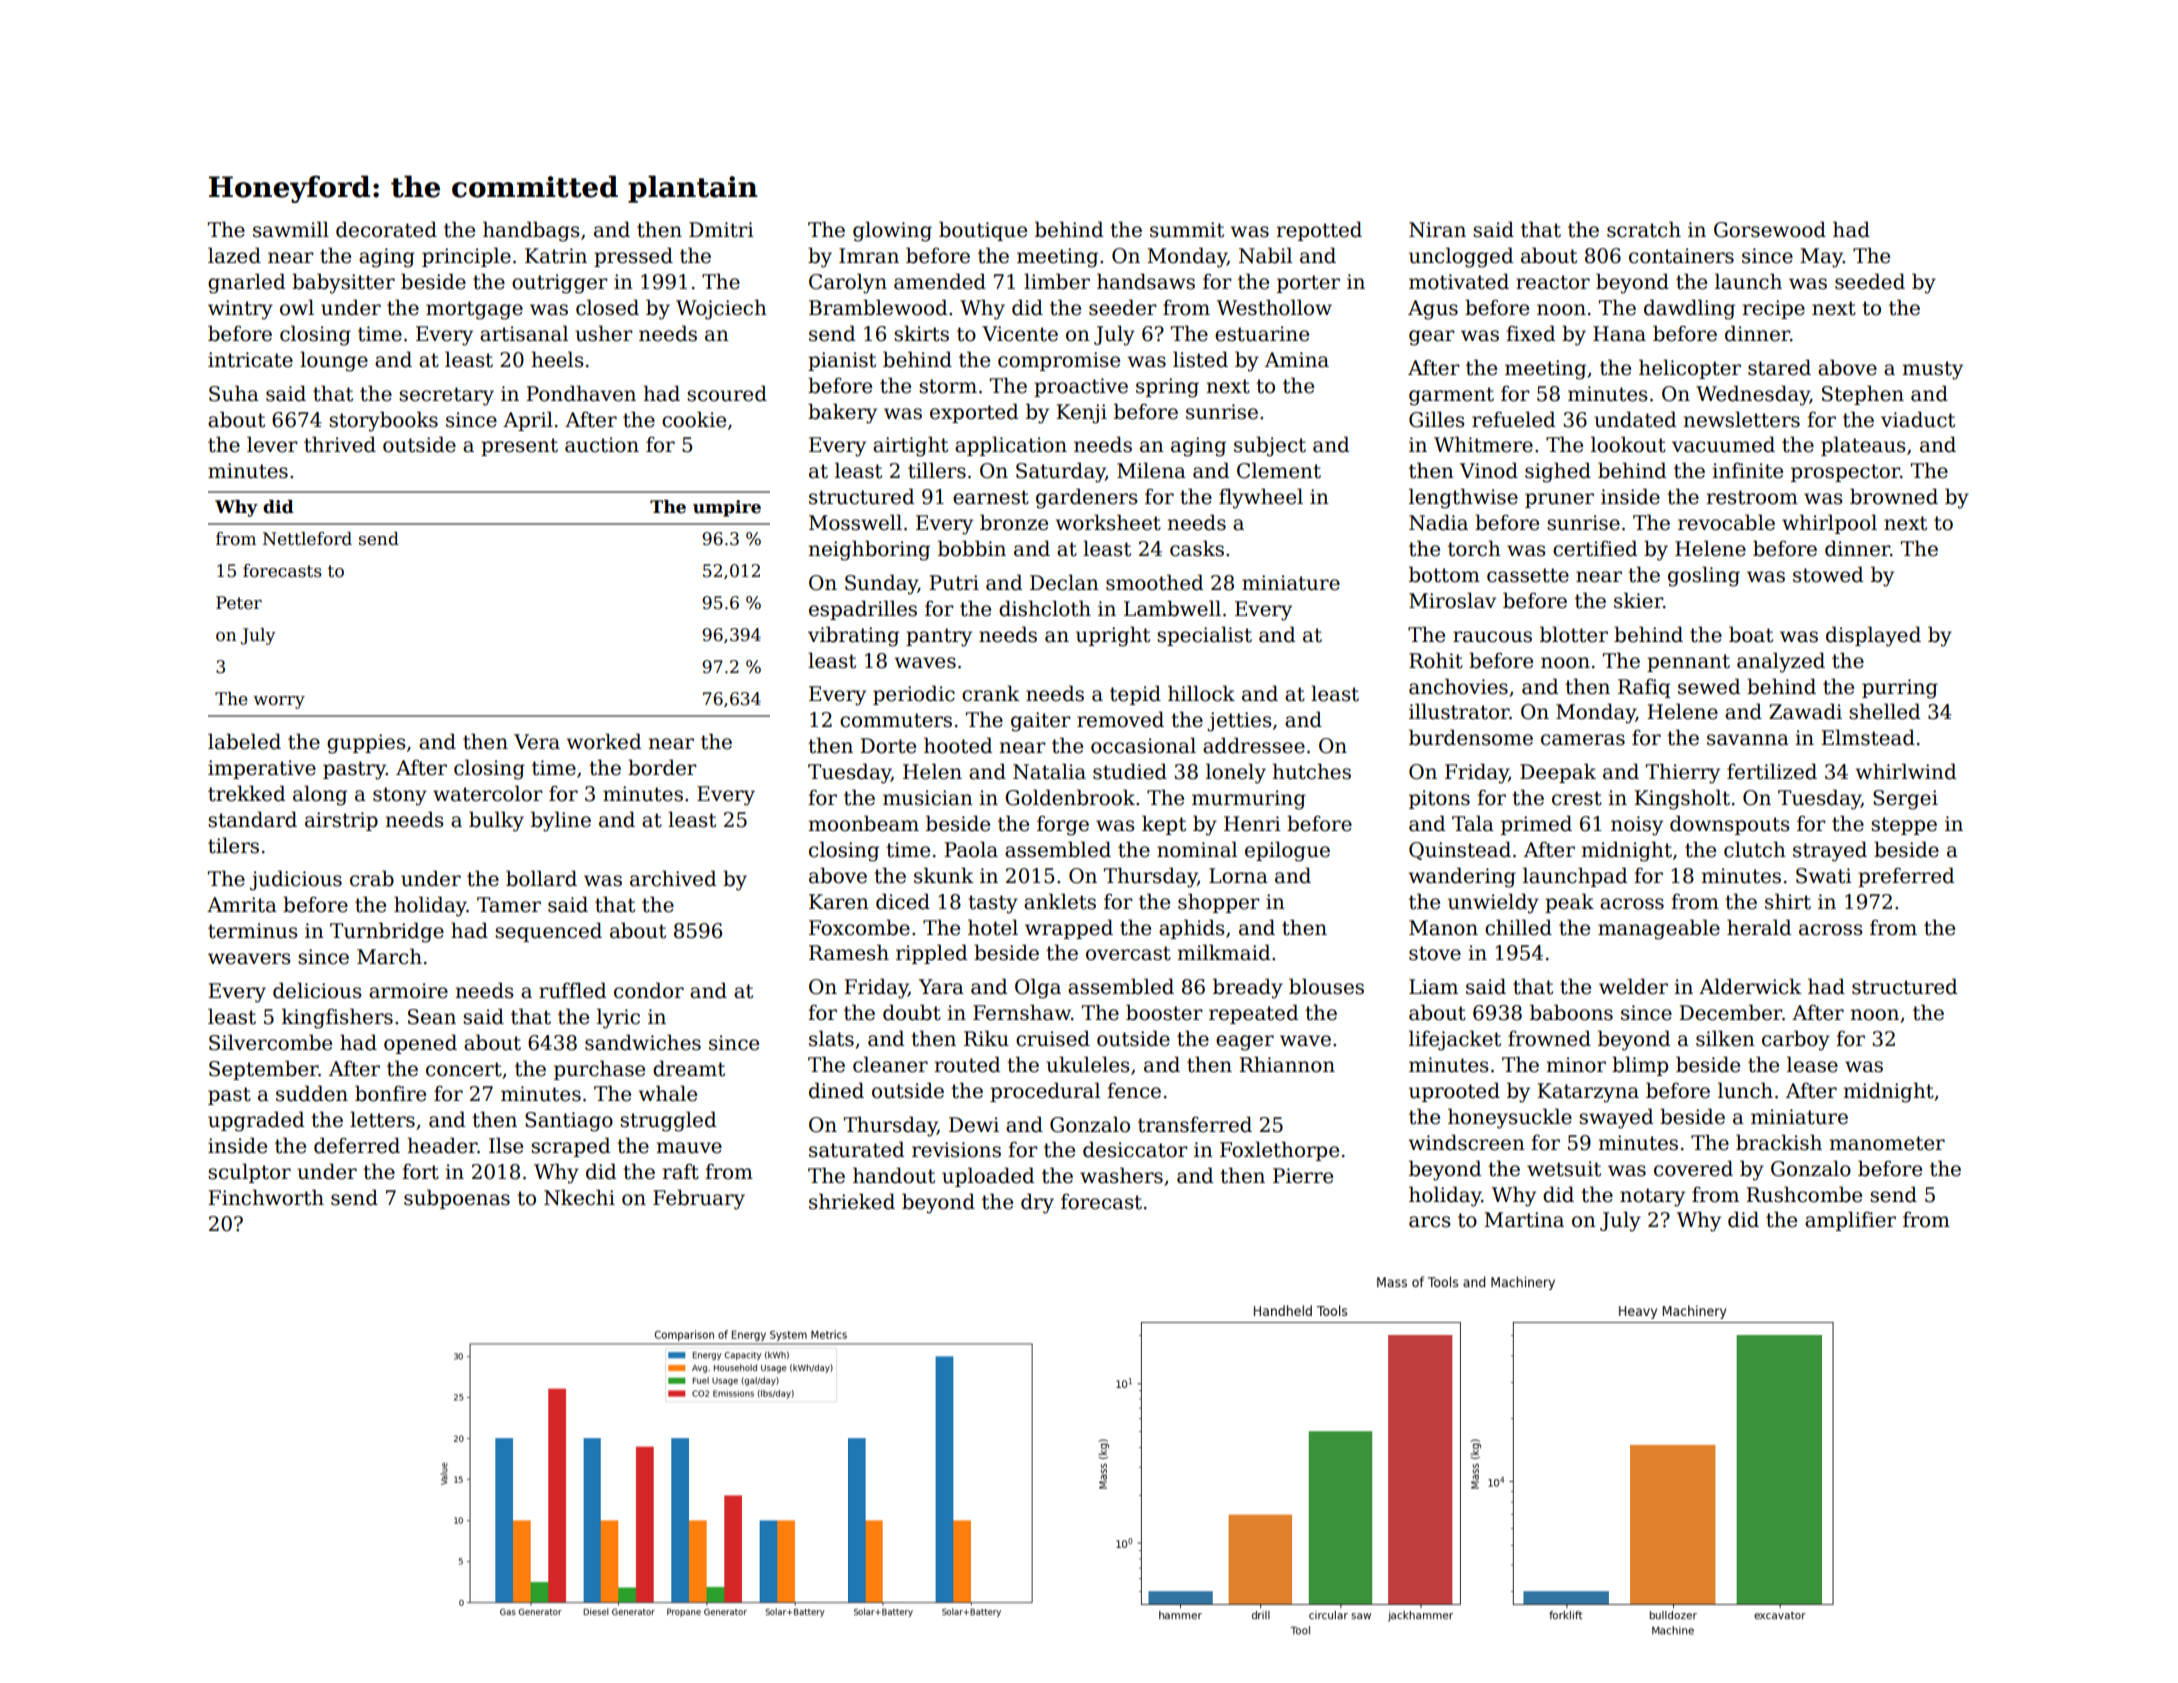 The image size is (2178, 1683). What do you see at coordinates (279, 702) in the screenshot?
I see `worry` at bounding box center [279, 702].
